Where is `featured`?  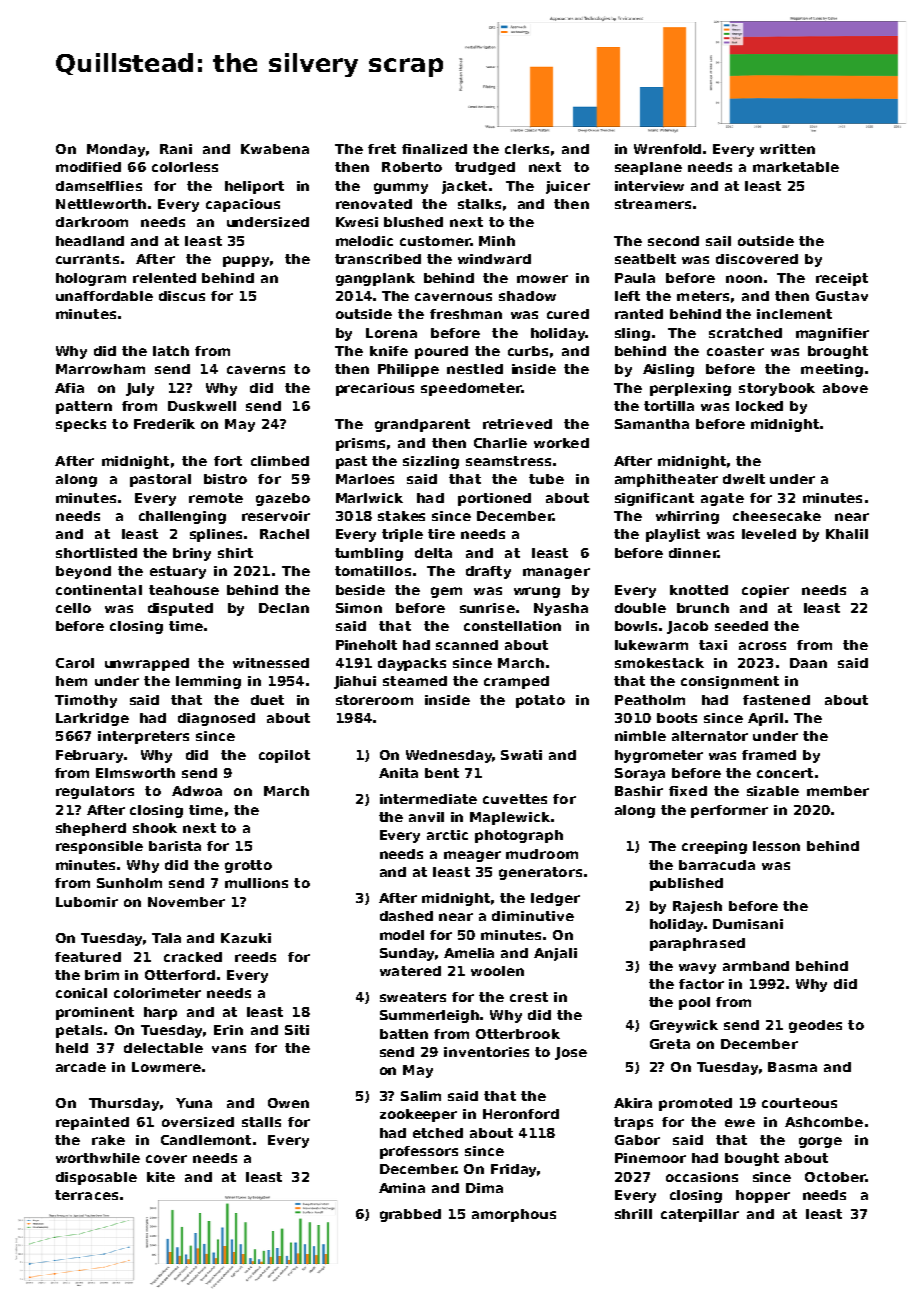 featured is located at coordinates (88, 957).
